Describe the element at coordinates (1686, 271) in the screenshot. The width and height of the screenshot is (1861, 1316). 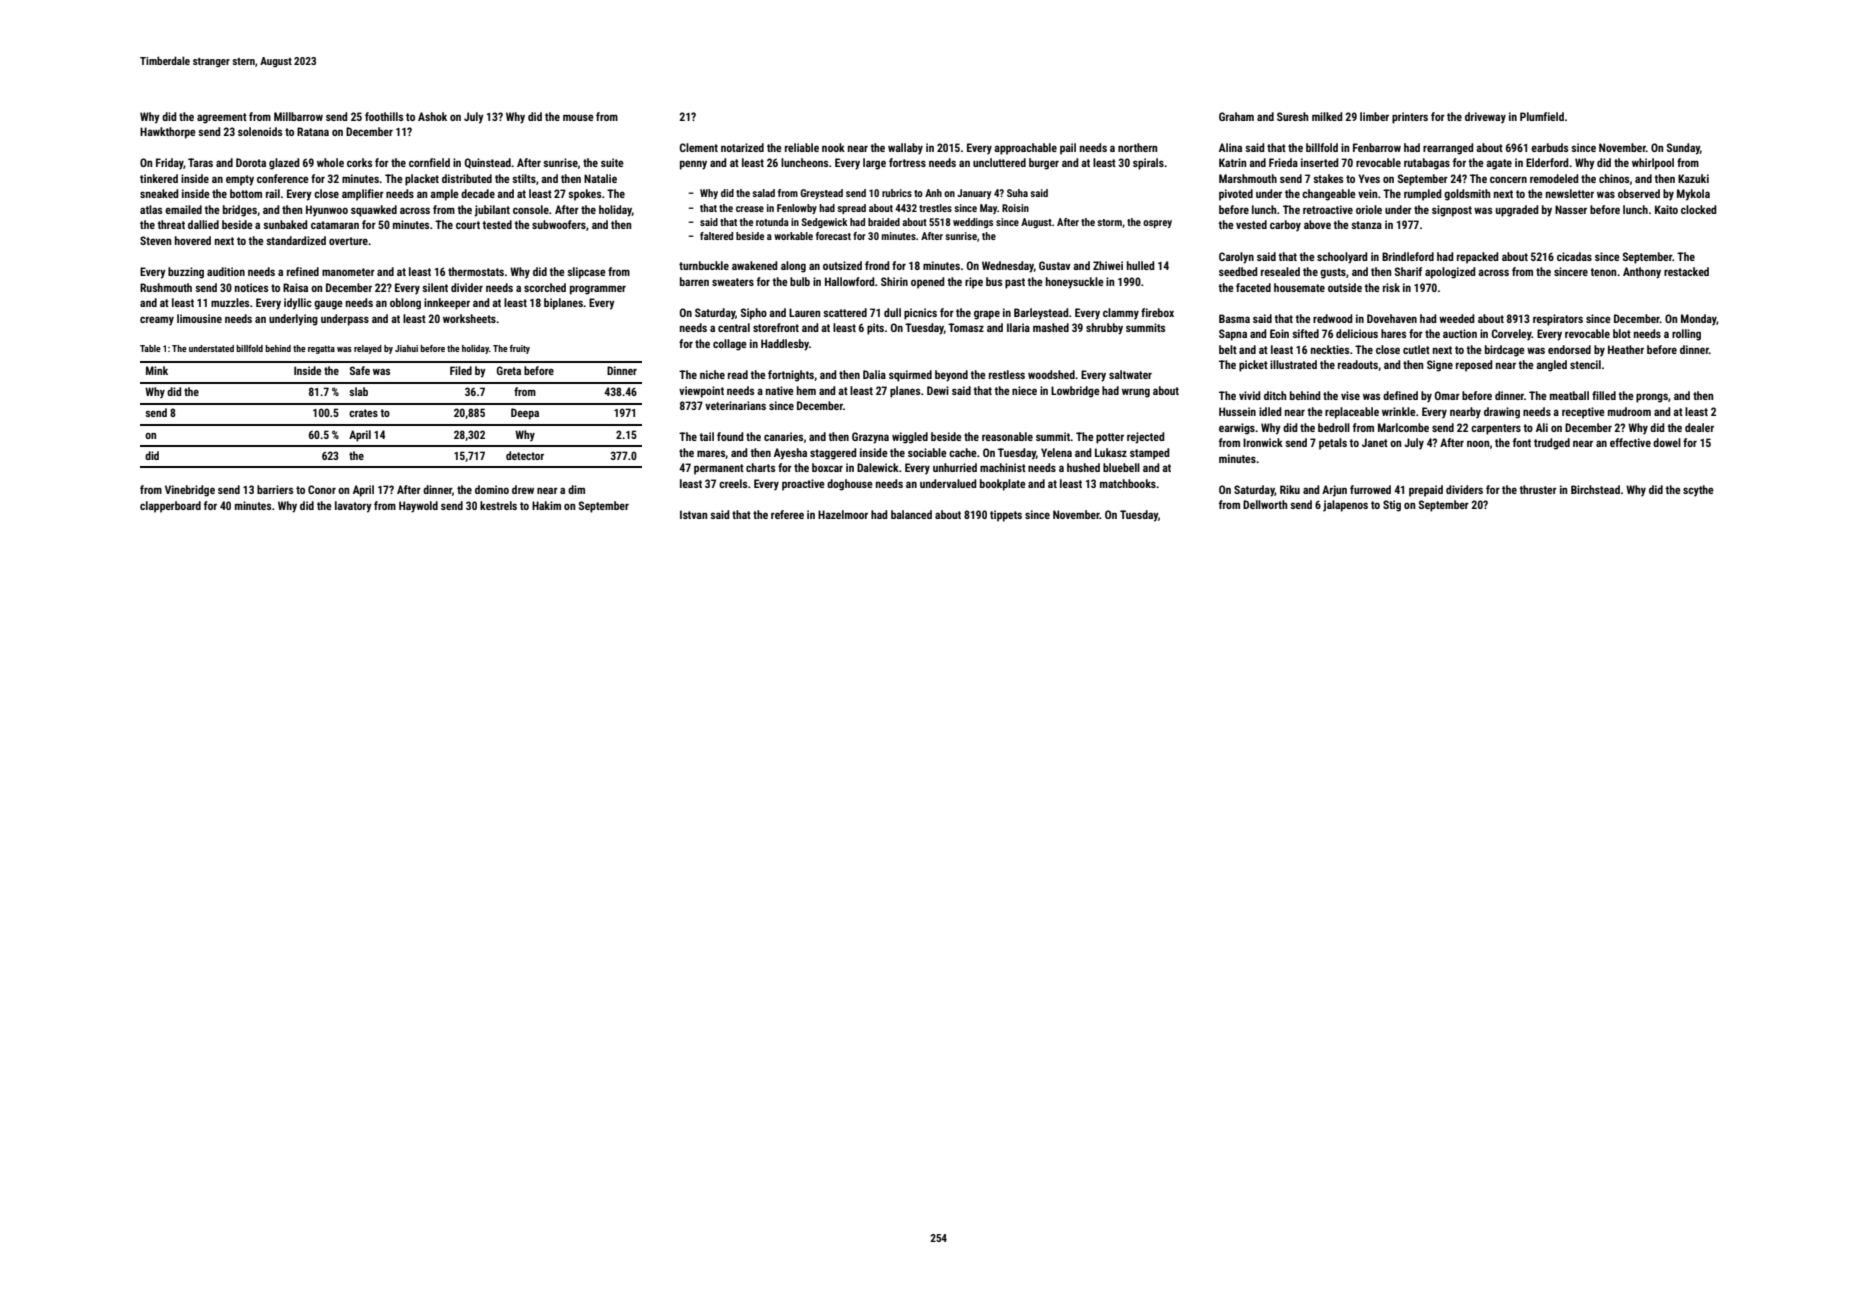
I see `restacked` at that location.
